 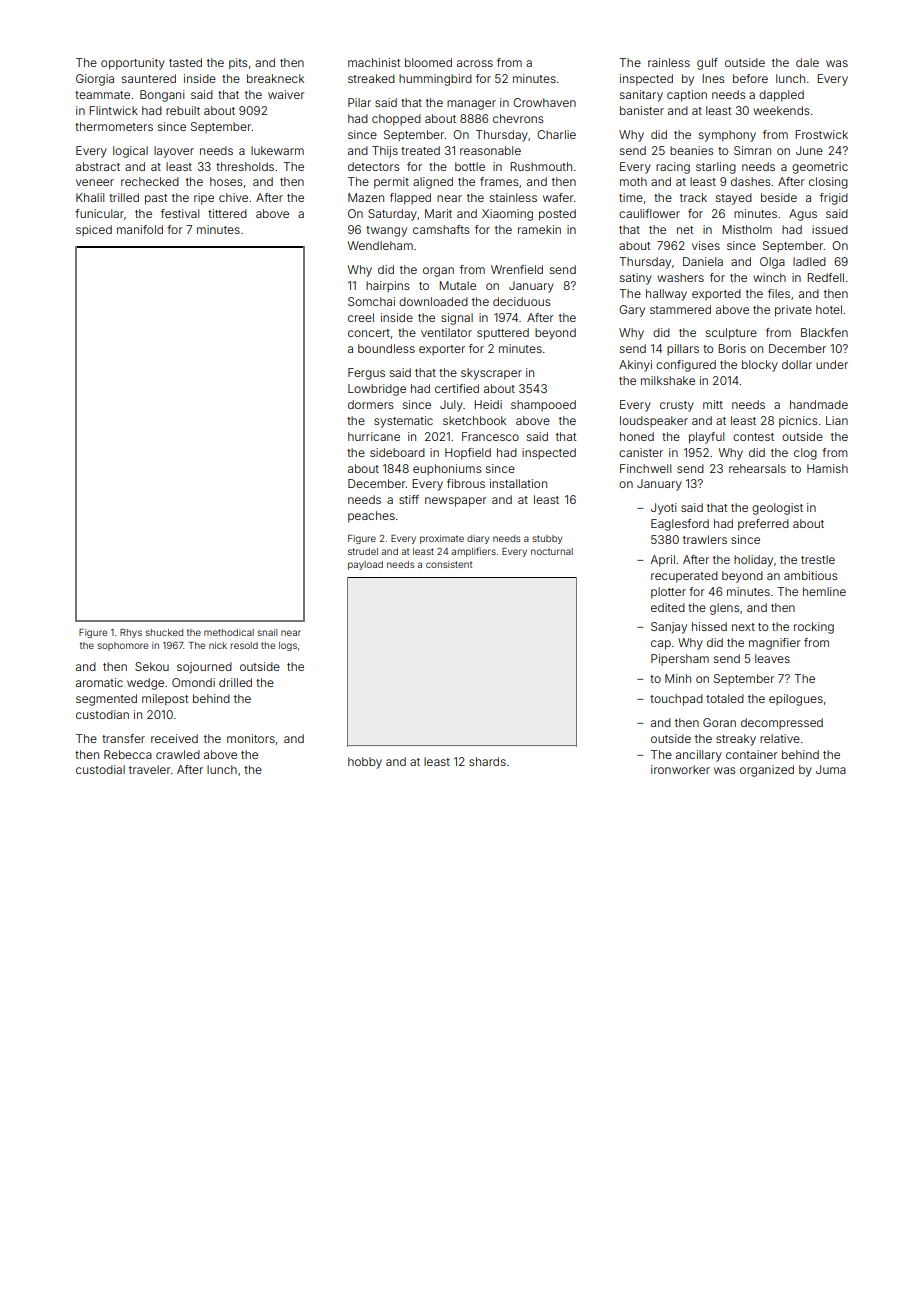 I want to click on hemline, so click(x=824, y=591).
